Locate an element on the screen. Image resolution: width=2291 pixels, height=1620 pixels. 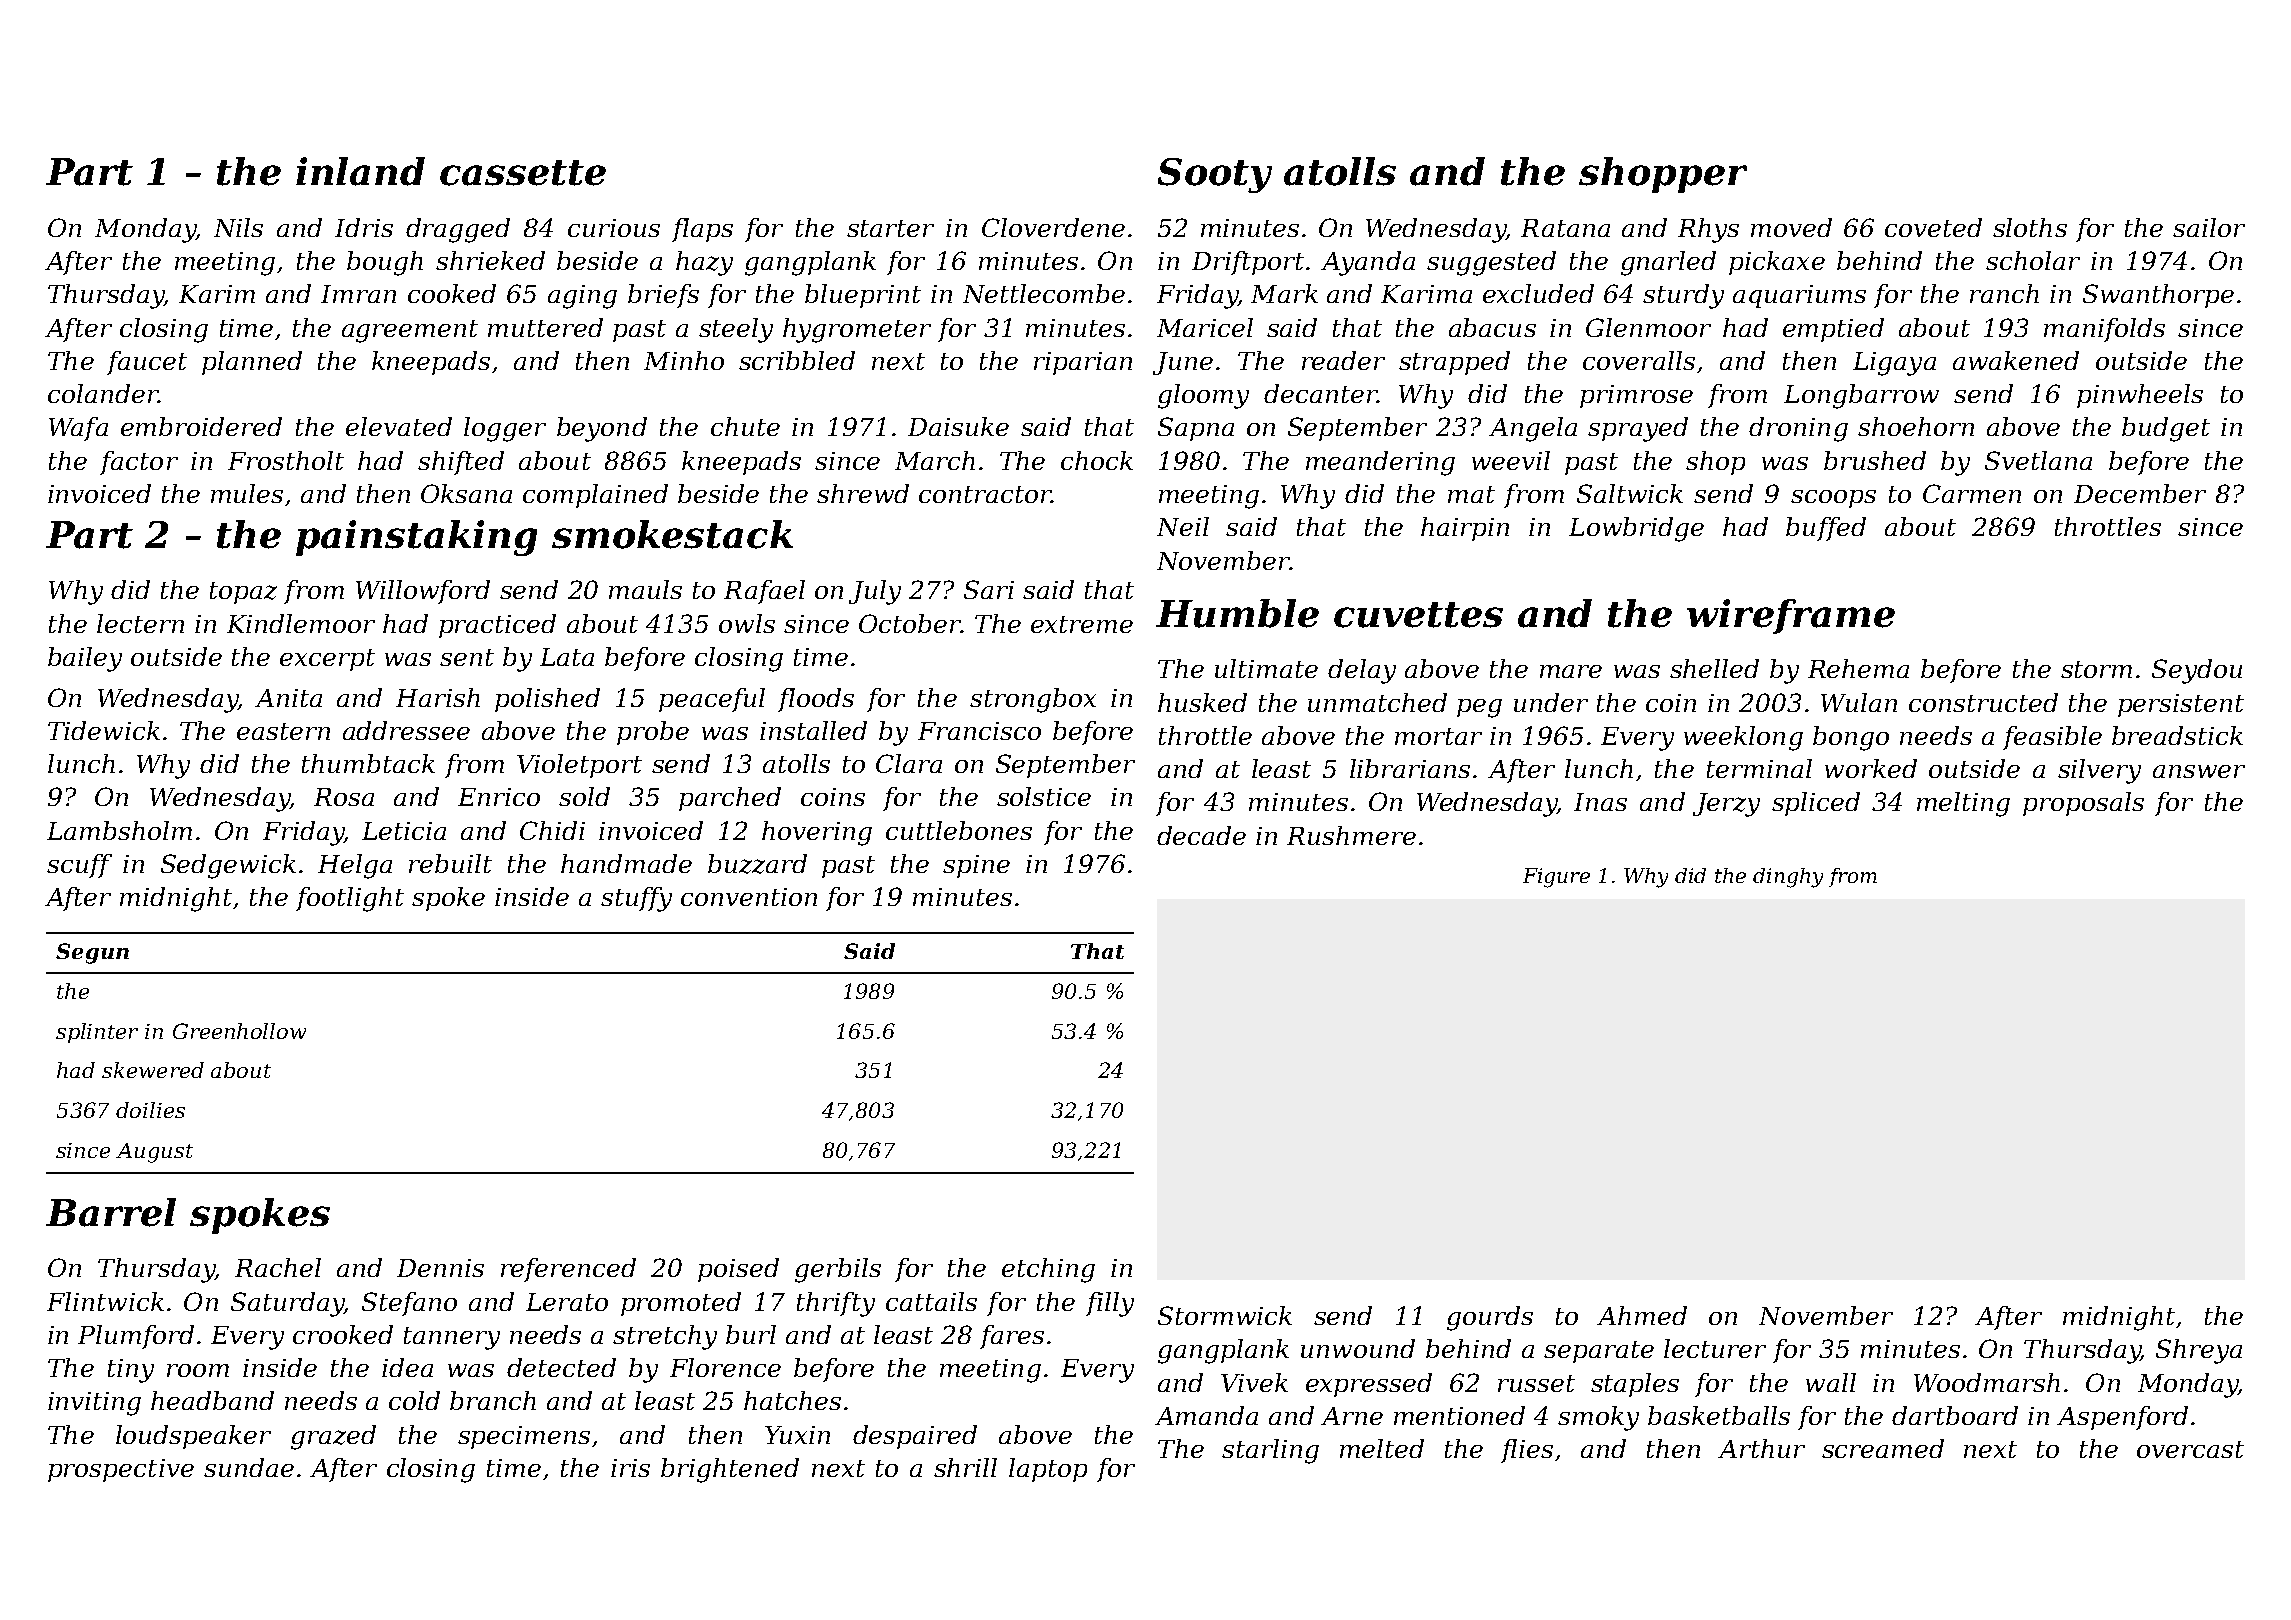
cold is located at coordinates (414, 1400).
